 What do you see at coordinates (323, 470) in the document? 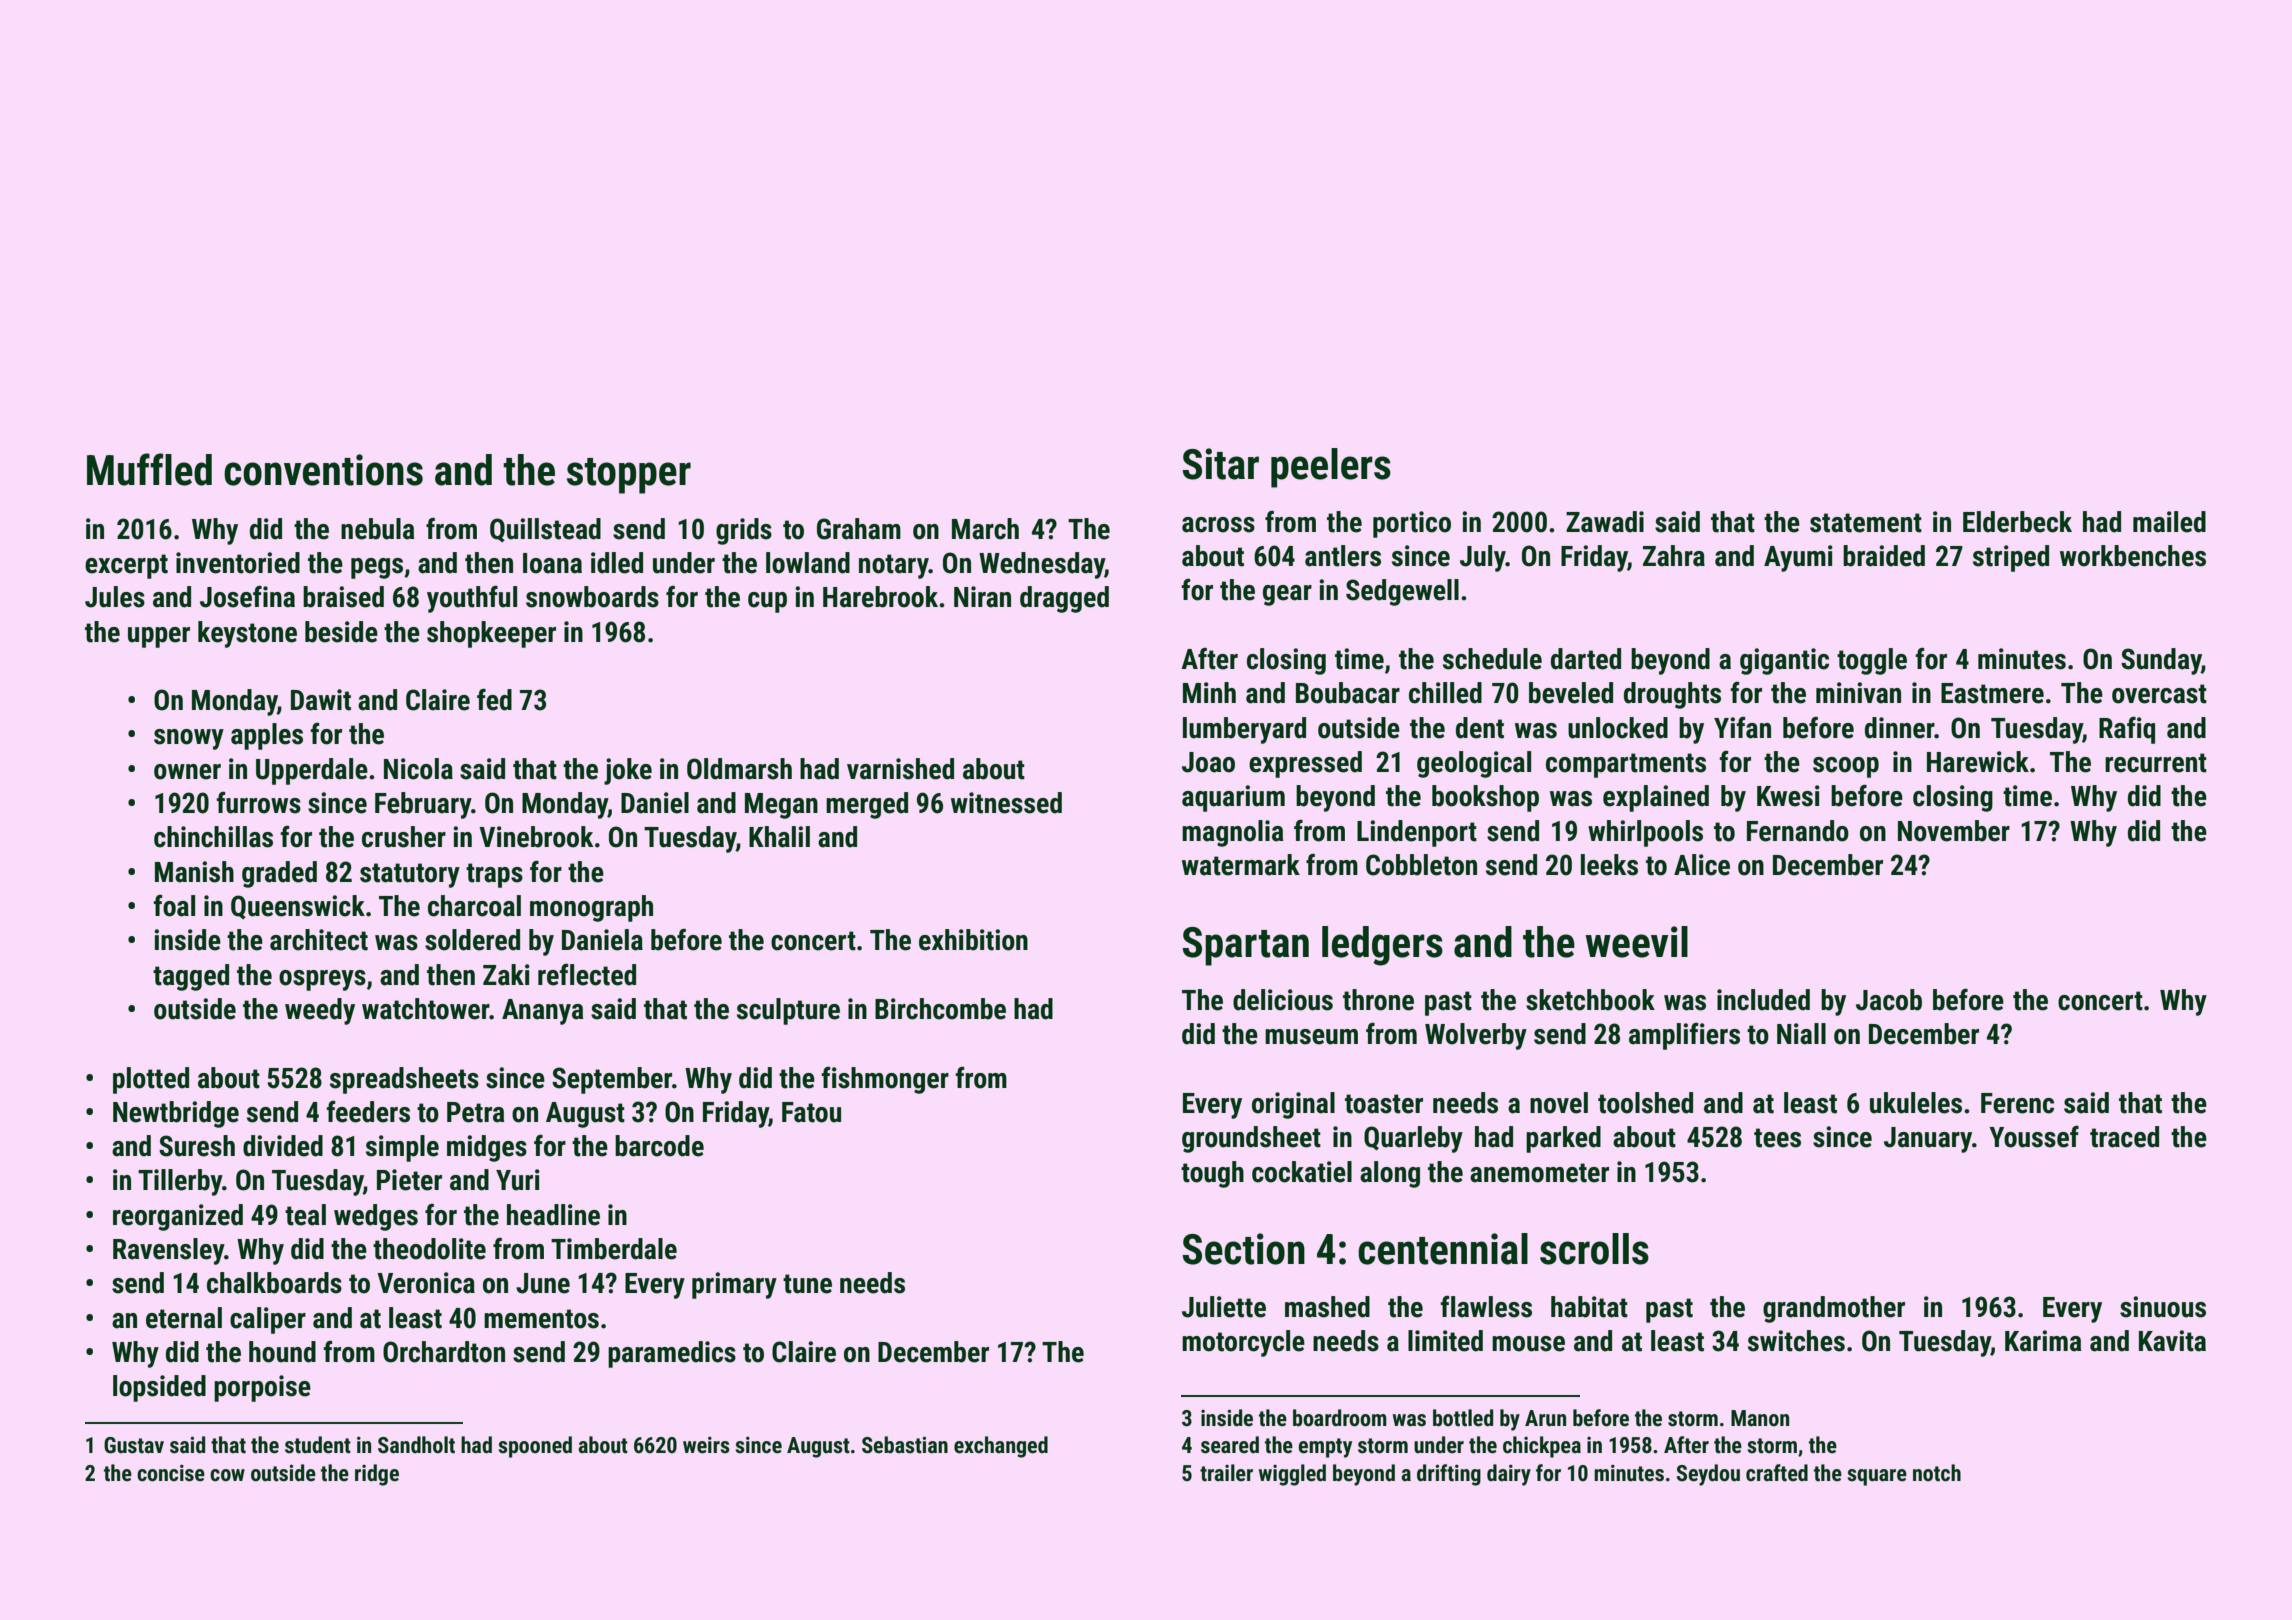
I see `conventions` at bounding box center [323, 470].
